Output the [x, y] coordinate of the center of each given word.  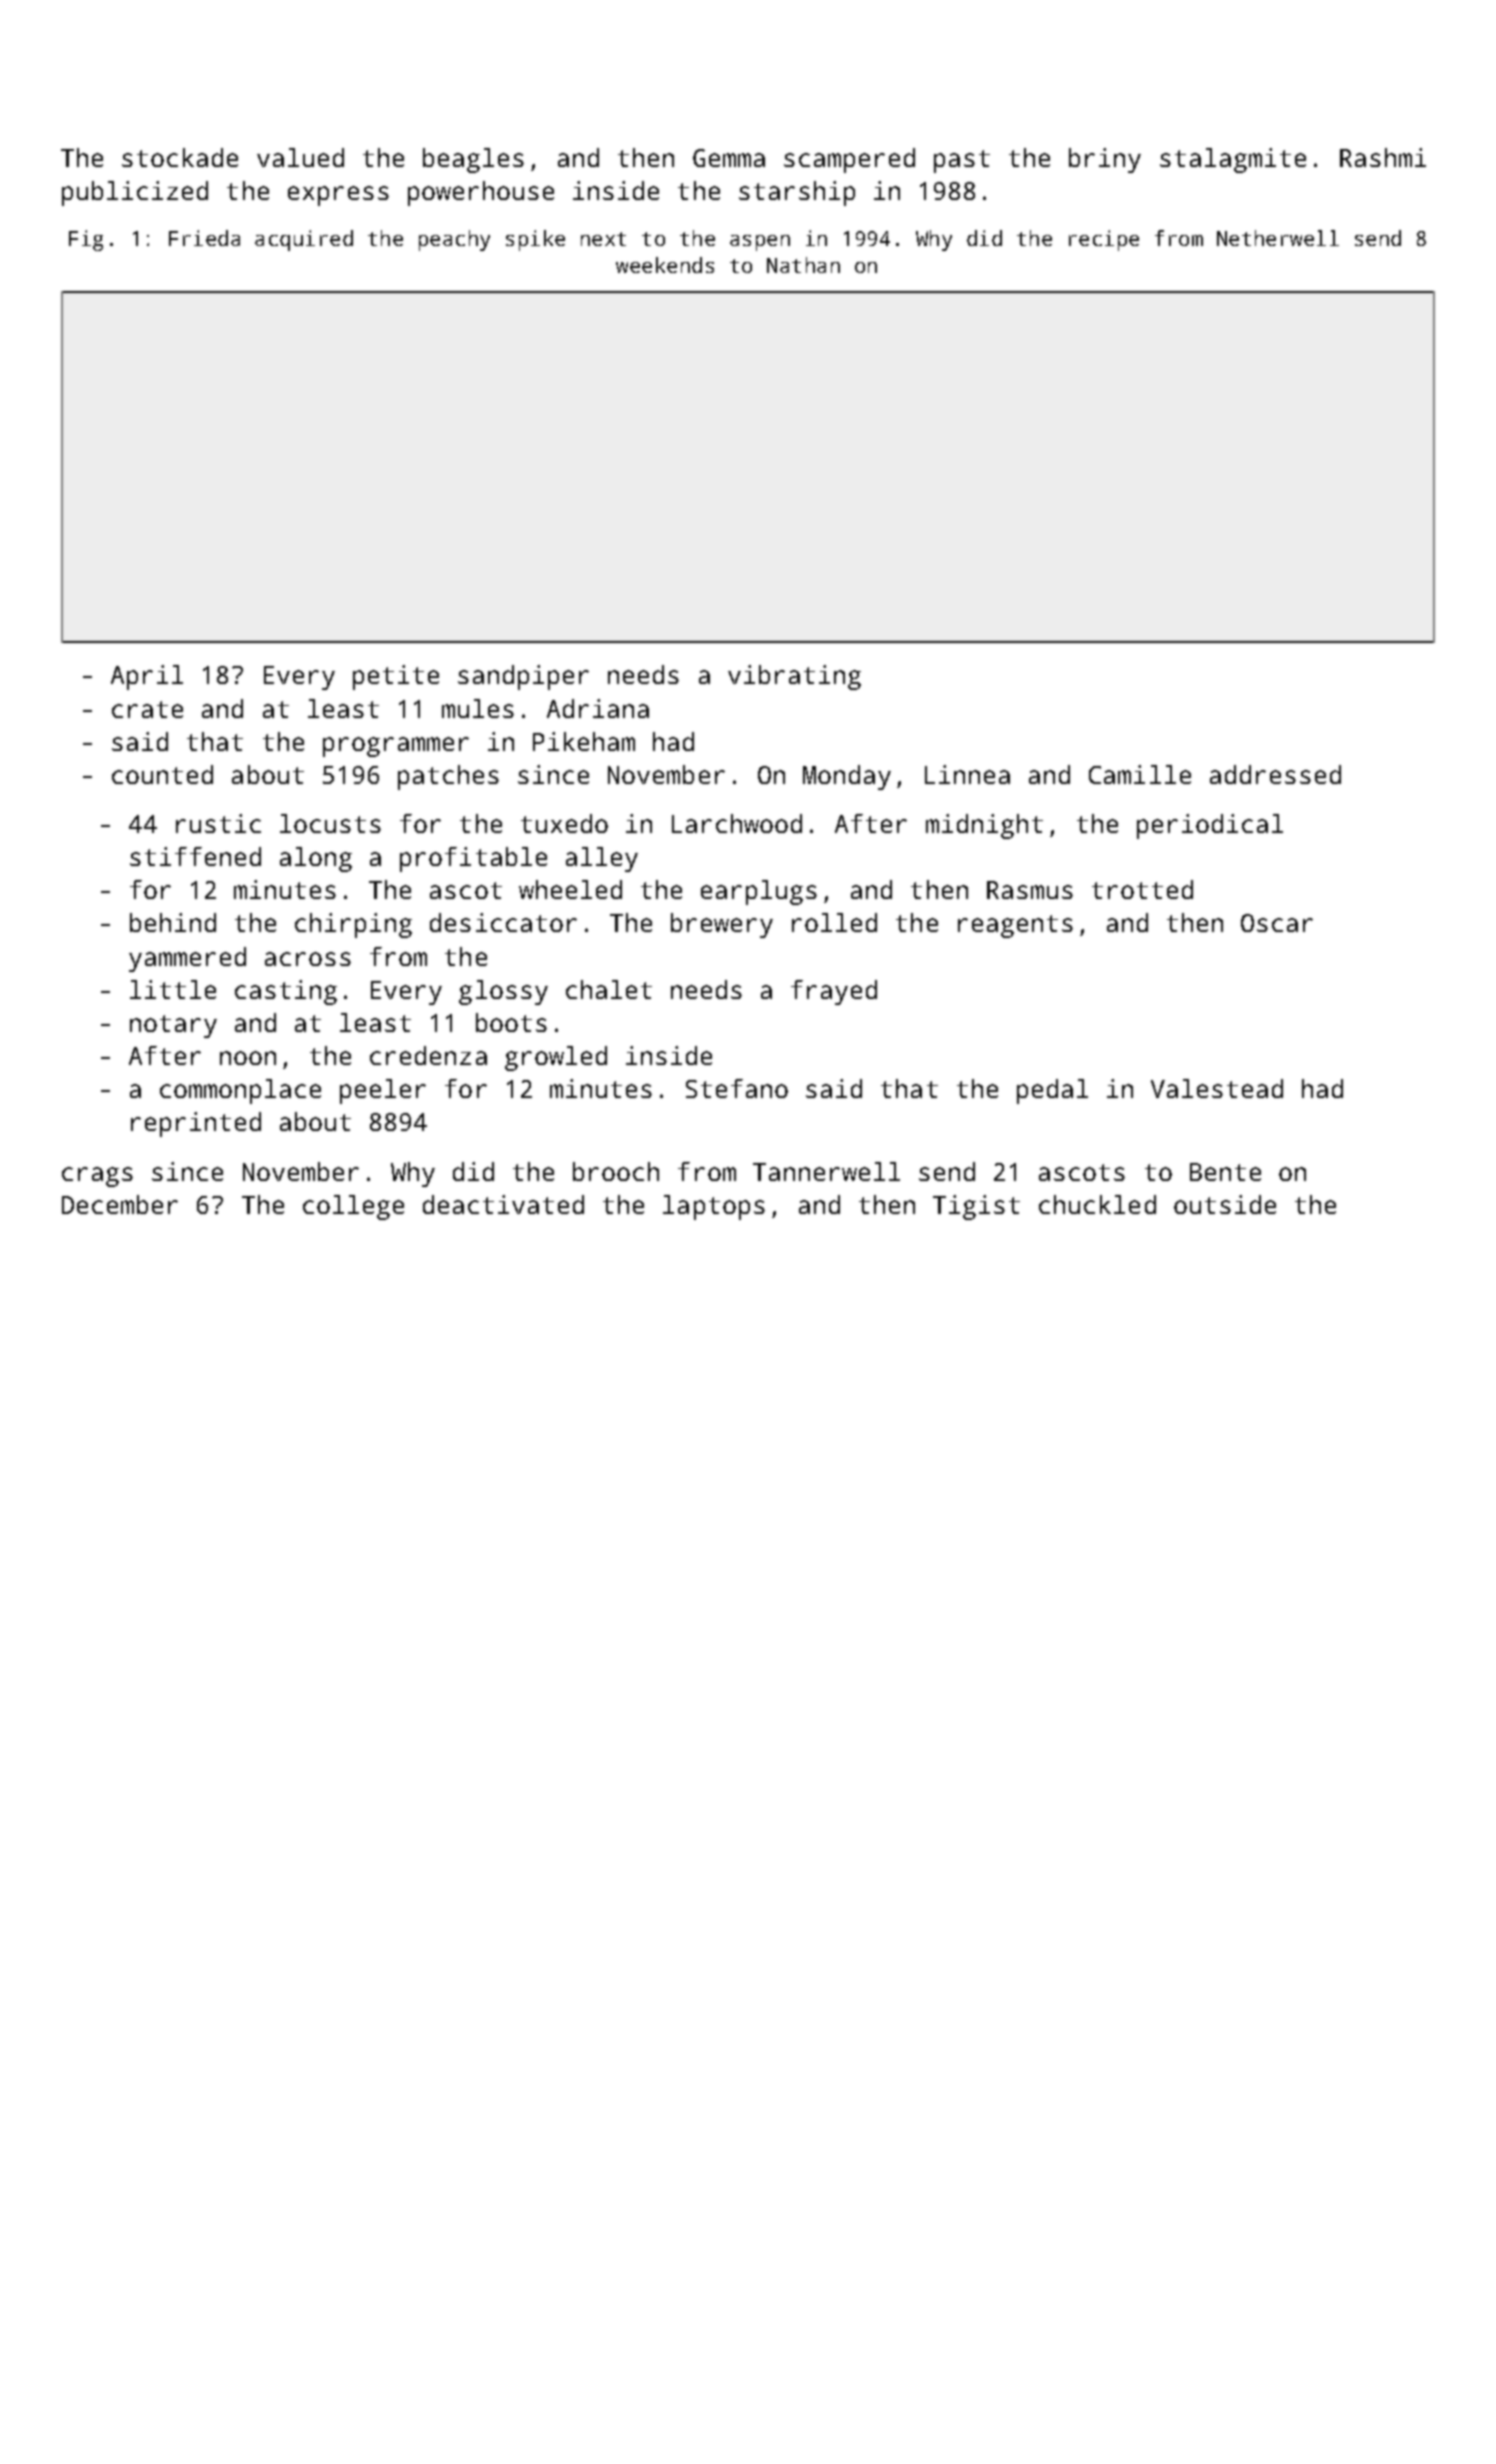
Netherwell [1278, 238]
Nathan [803, 265]
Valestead [1217, 1088]
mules [478, 708]
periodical [1210, 826]
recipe [1104, 240]
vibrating [794, 677]
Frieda [204, 238]
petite [396, 677]
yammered [187, 959]
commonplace [240, 1091]
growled [556, 1058]
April [147, 677]
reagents [1015, 926]
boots [511, 1022]
